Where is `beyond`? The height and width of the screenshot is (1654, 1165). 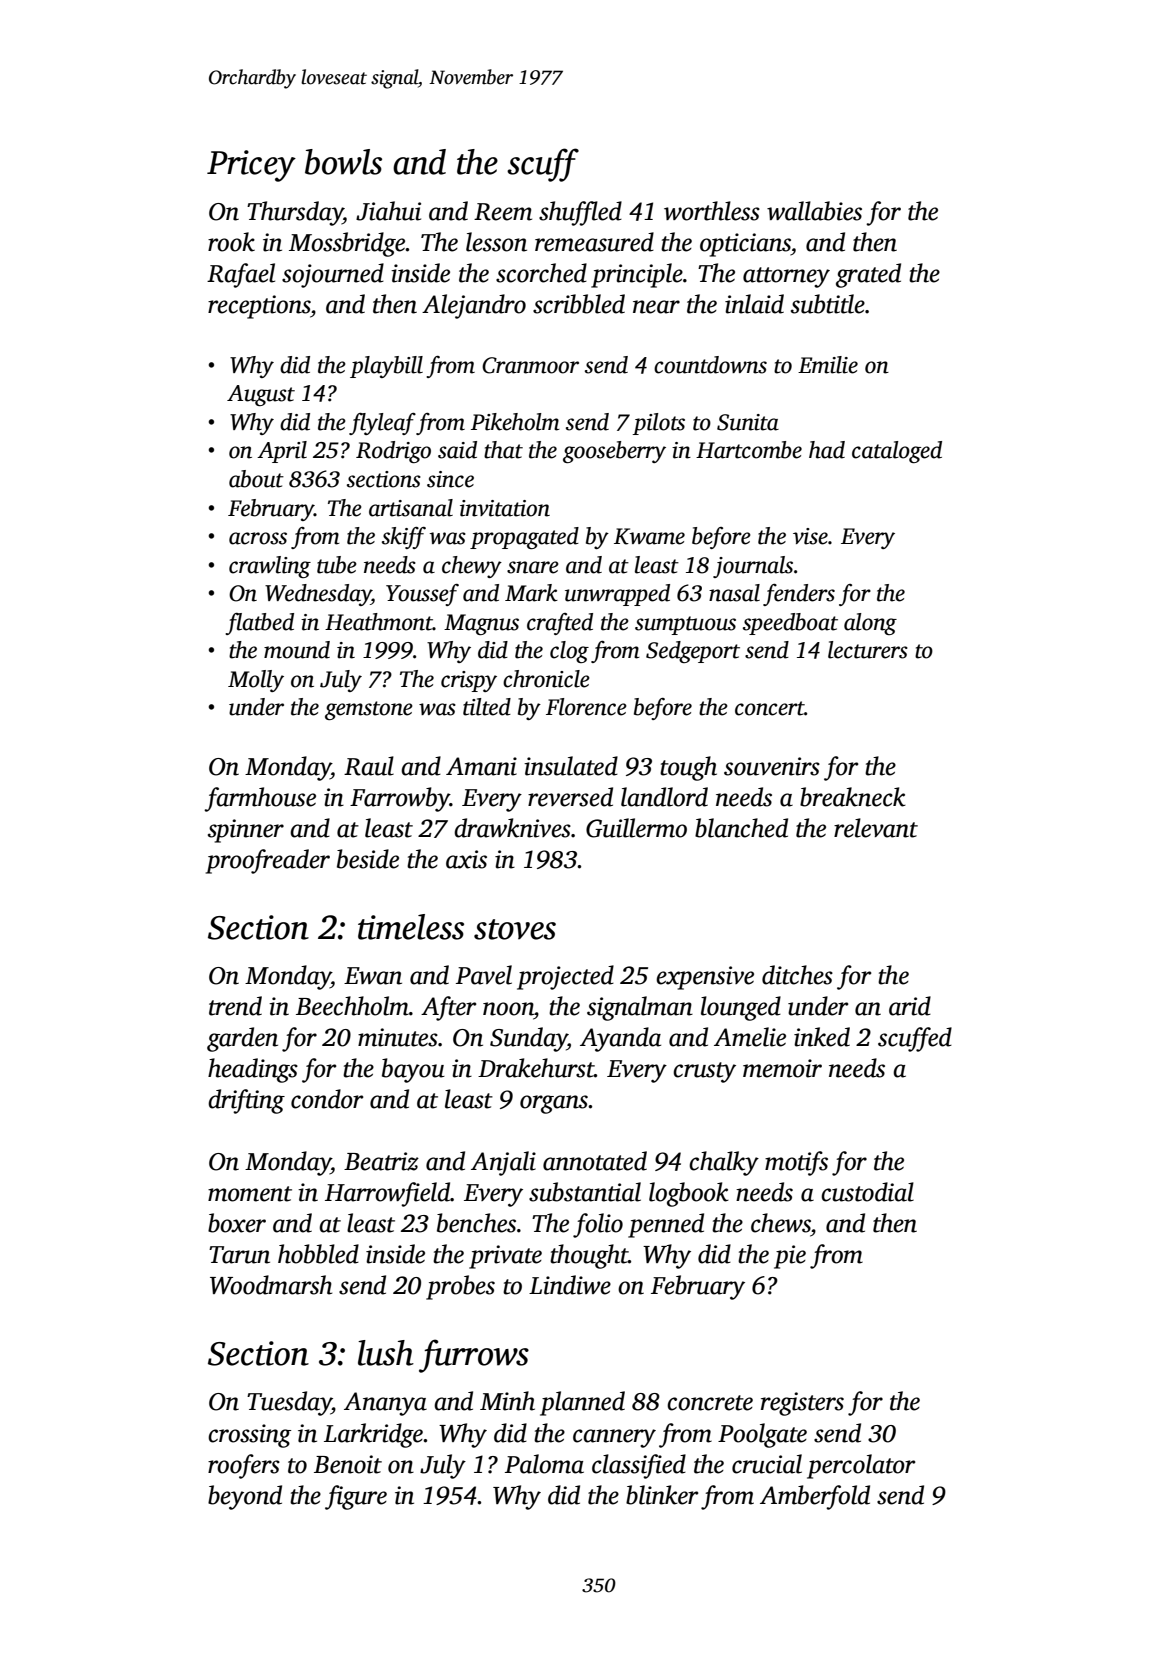
beyond is located at coordinates (245, 1497).
